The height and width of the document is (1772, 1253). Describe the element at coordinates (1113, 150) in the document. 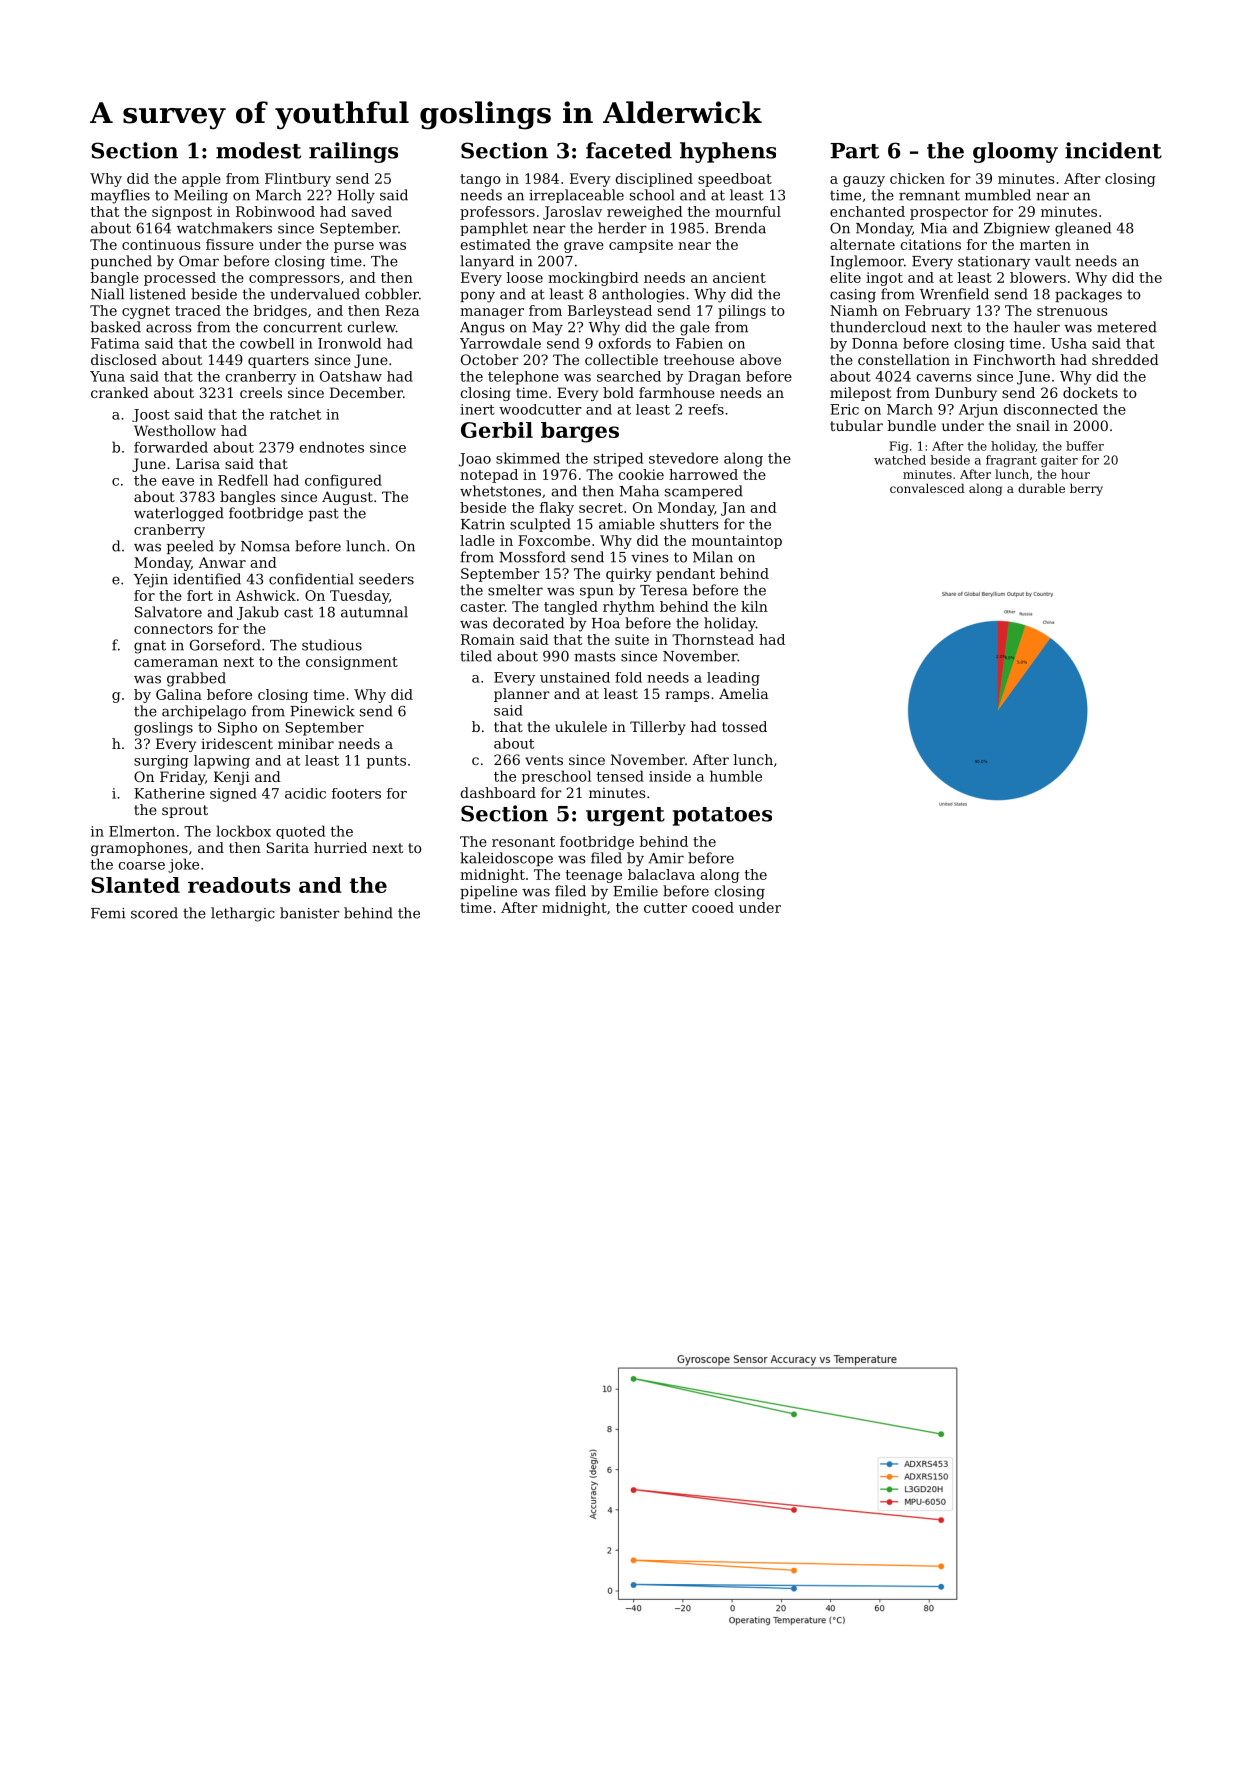

I see `incident` at that location.
